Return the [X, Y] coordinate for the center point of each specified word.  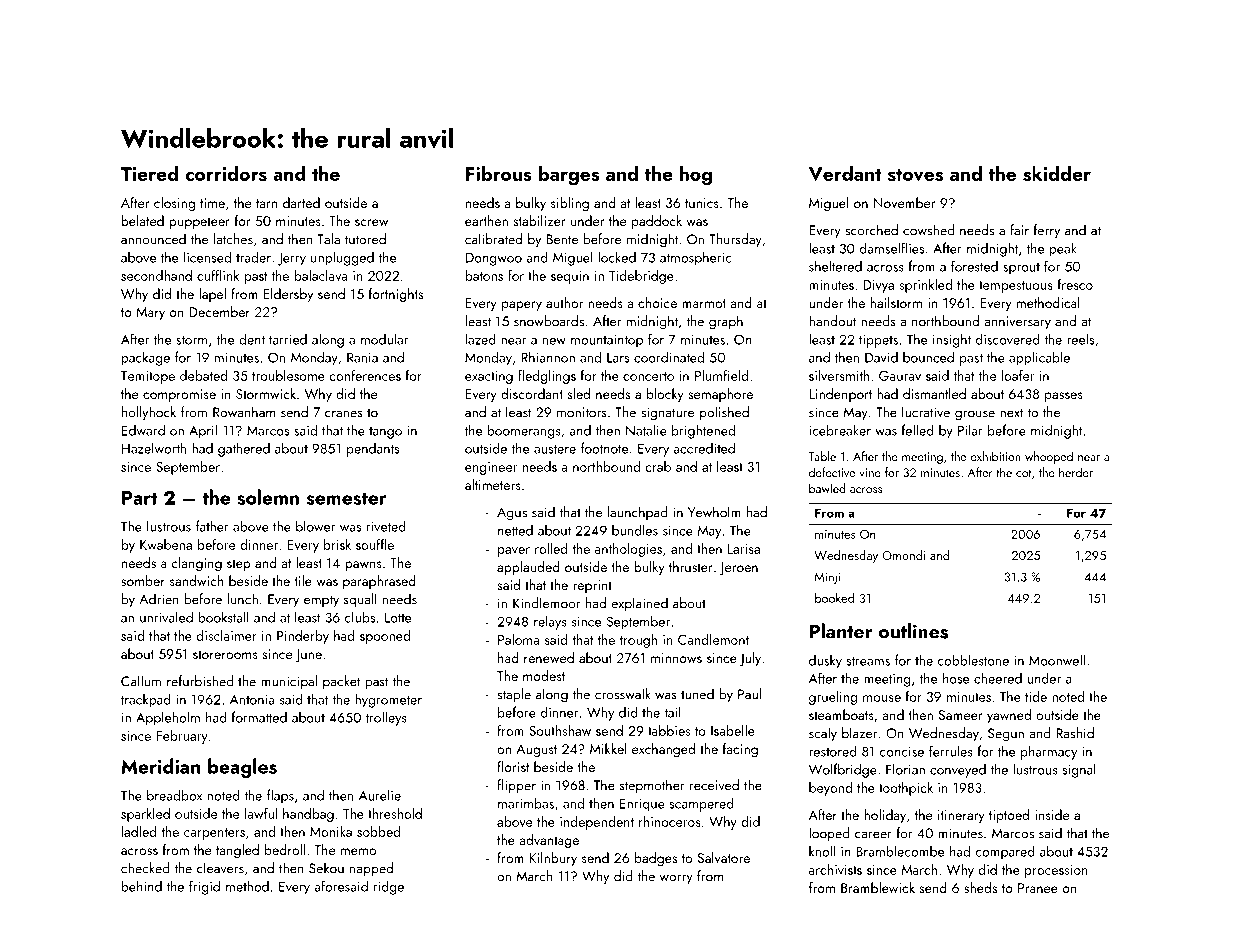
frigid [204, 887]
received [714, 785]
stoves [915, 175]
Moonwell [1057, 660]
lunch [243, 599]
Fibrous [499, 173]
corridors [226, 173]
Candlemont [713, 639]
